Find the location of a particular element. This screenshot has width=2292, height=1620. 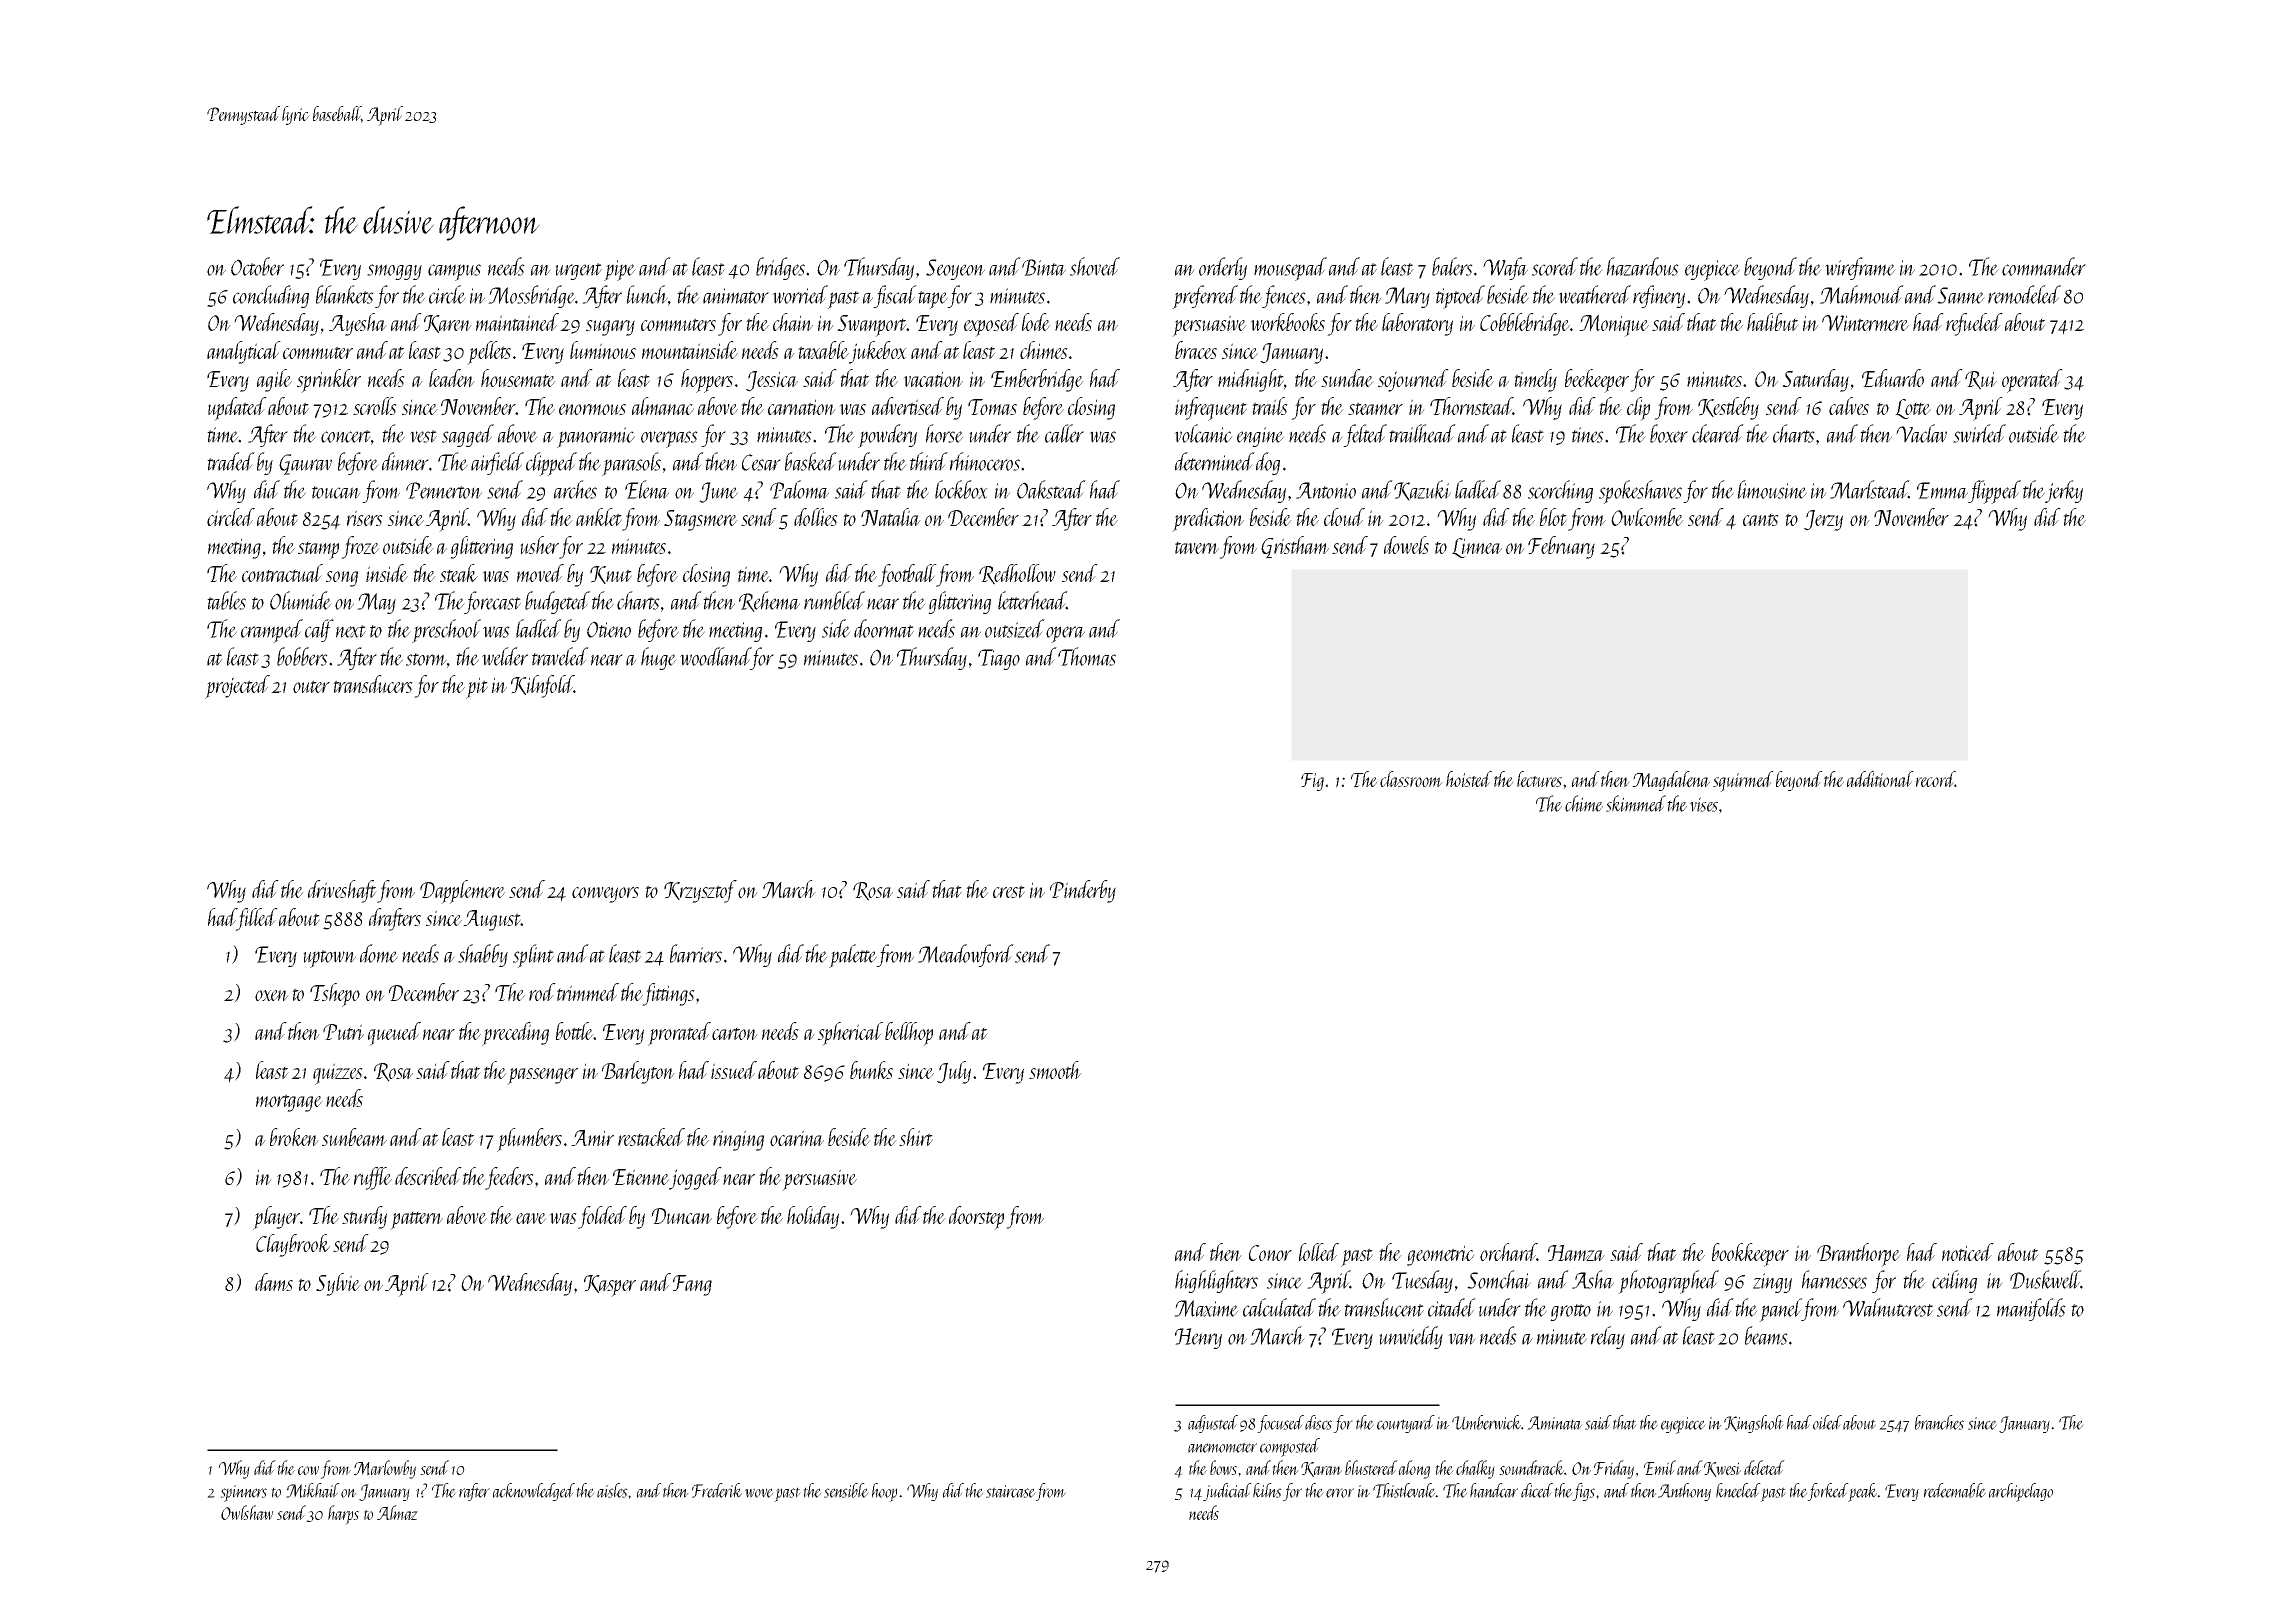

bridges is located at coordinates (780, 268).
